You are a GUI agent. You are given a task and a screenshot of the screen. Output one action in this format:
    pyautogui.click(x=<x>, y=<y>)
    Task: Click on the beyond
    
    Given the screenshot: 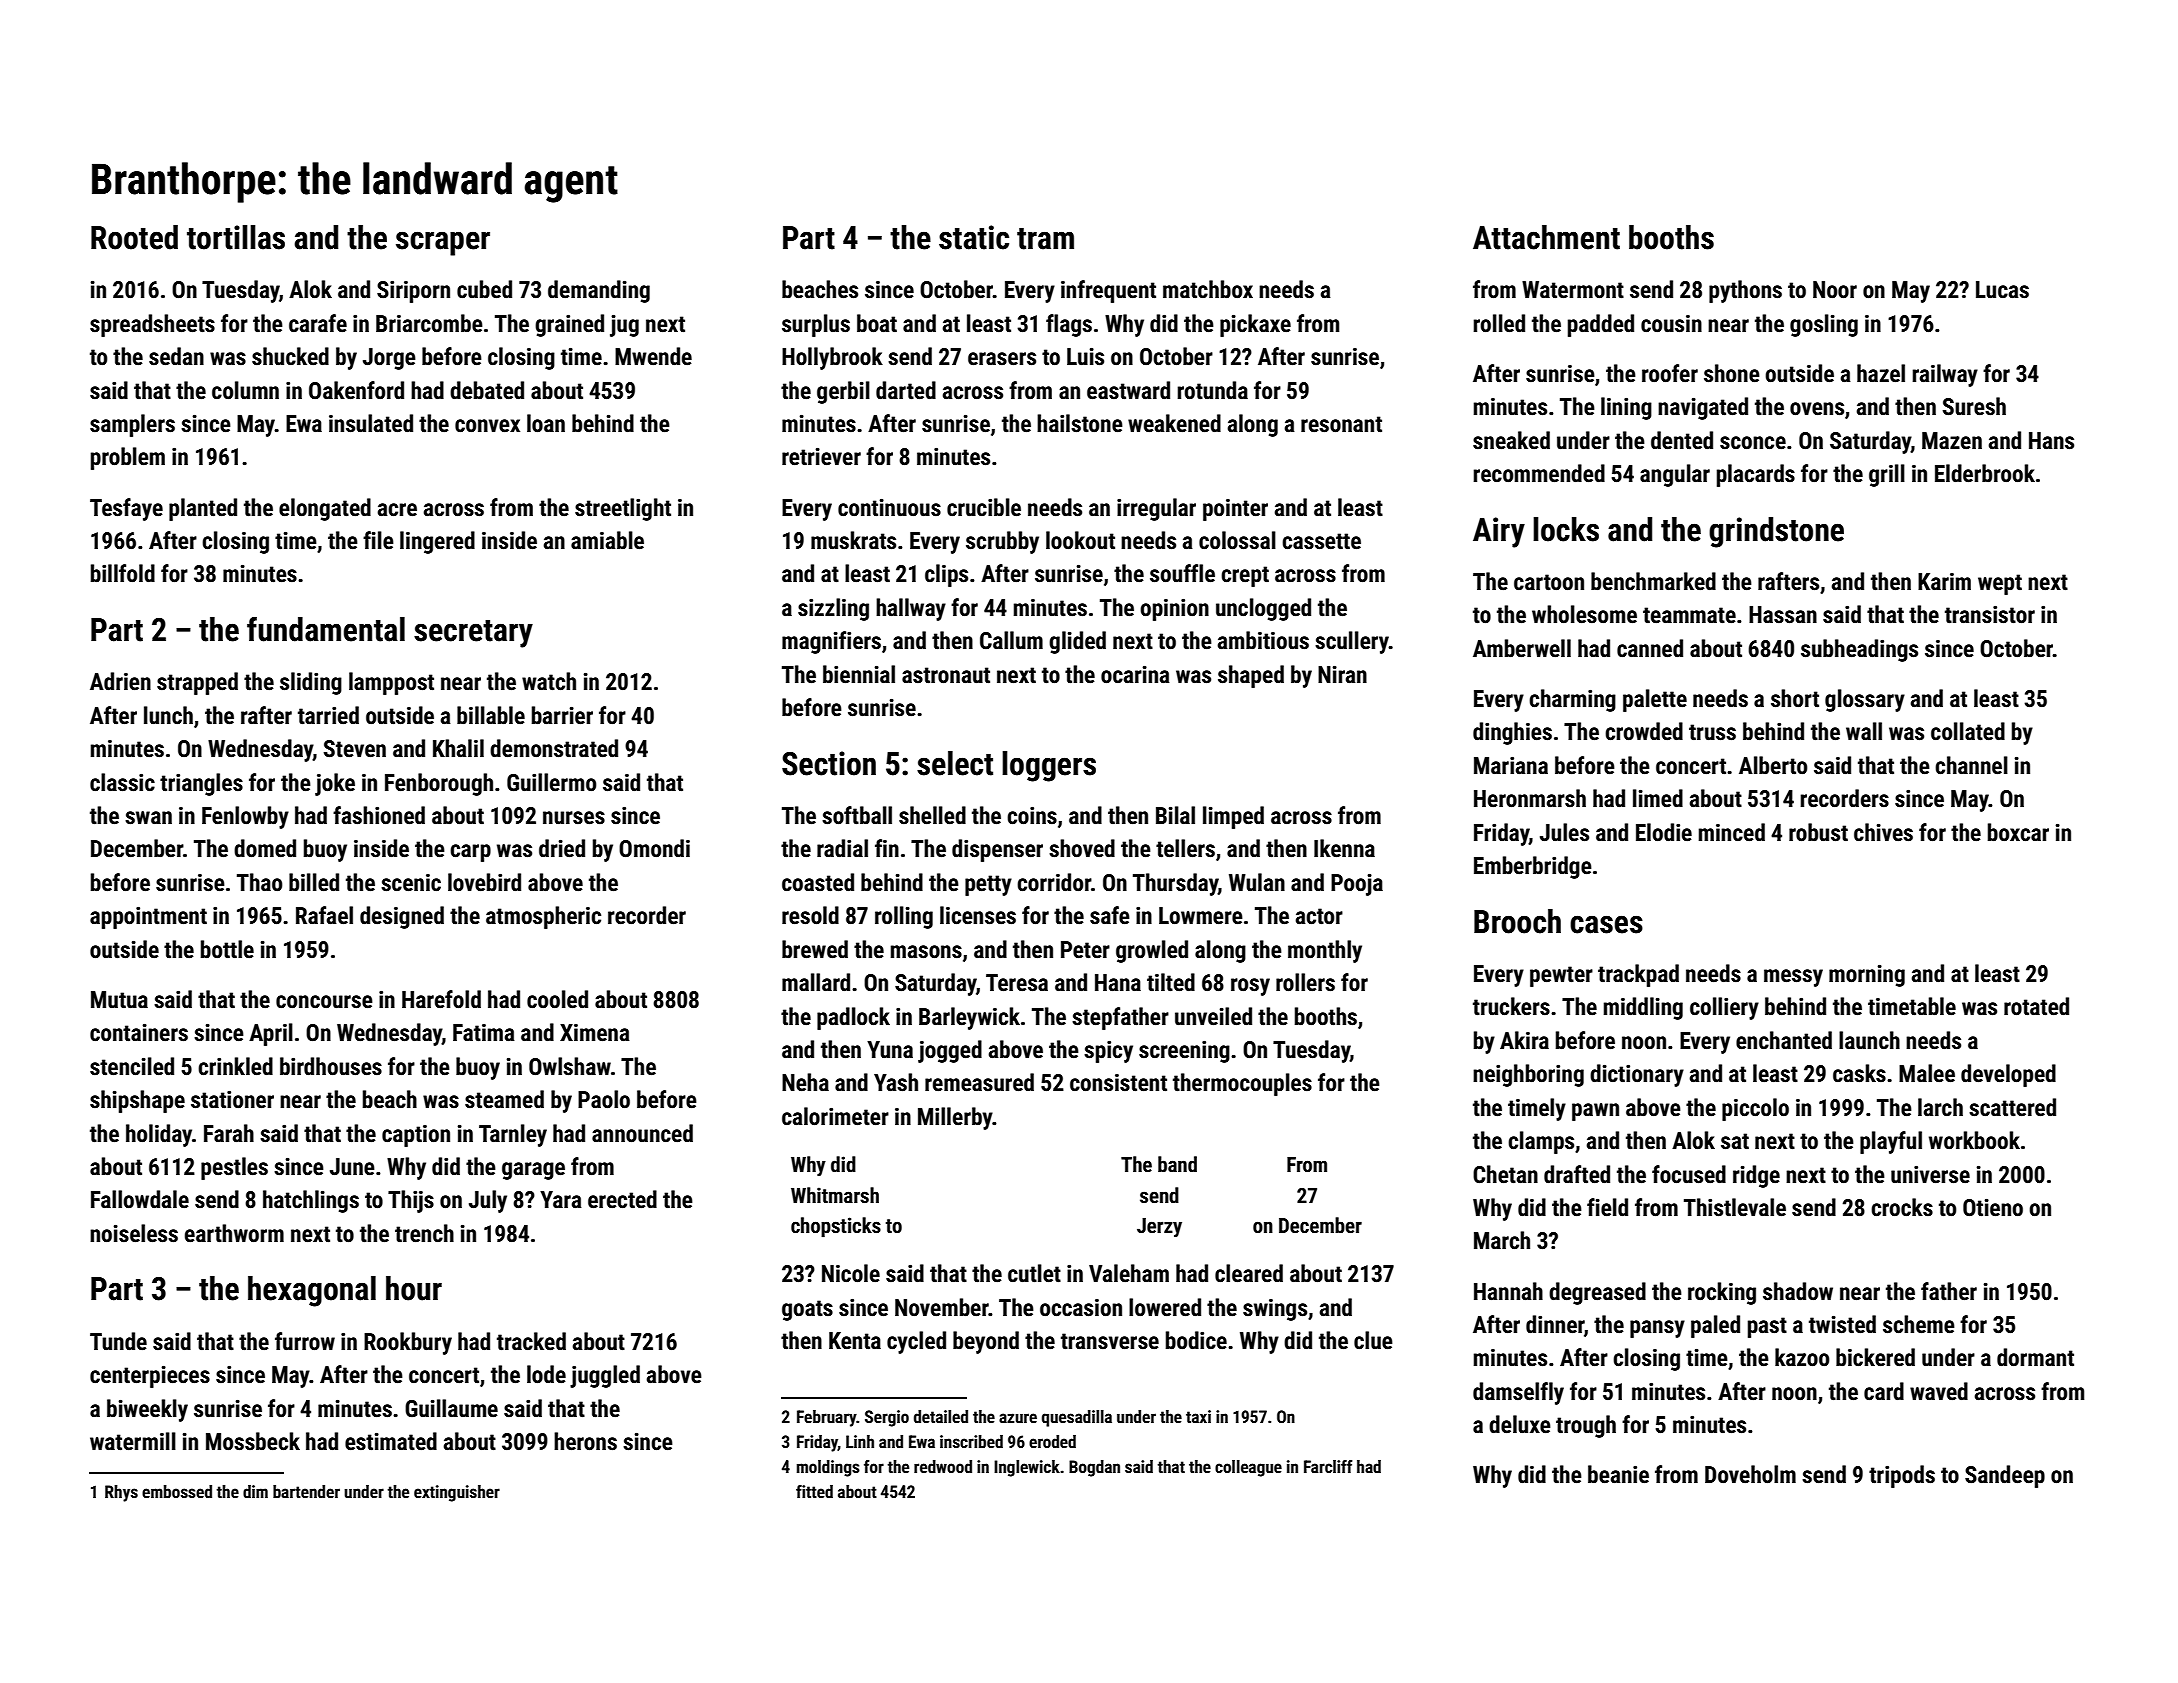 What is the action you would take?
    pyautogui.click(x=986, y=1342)
